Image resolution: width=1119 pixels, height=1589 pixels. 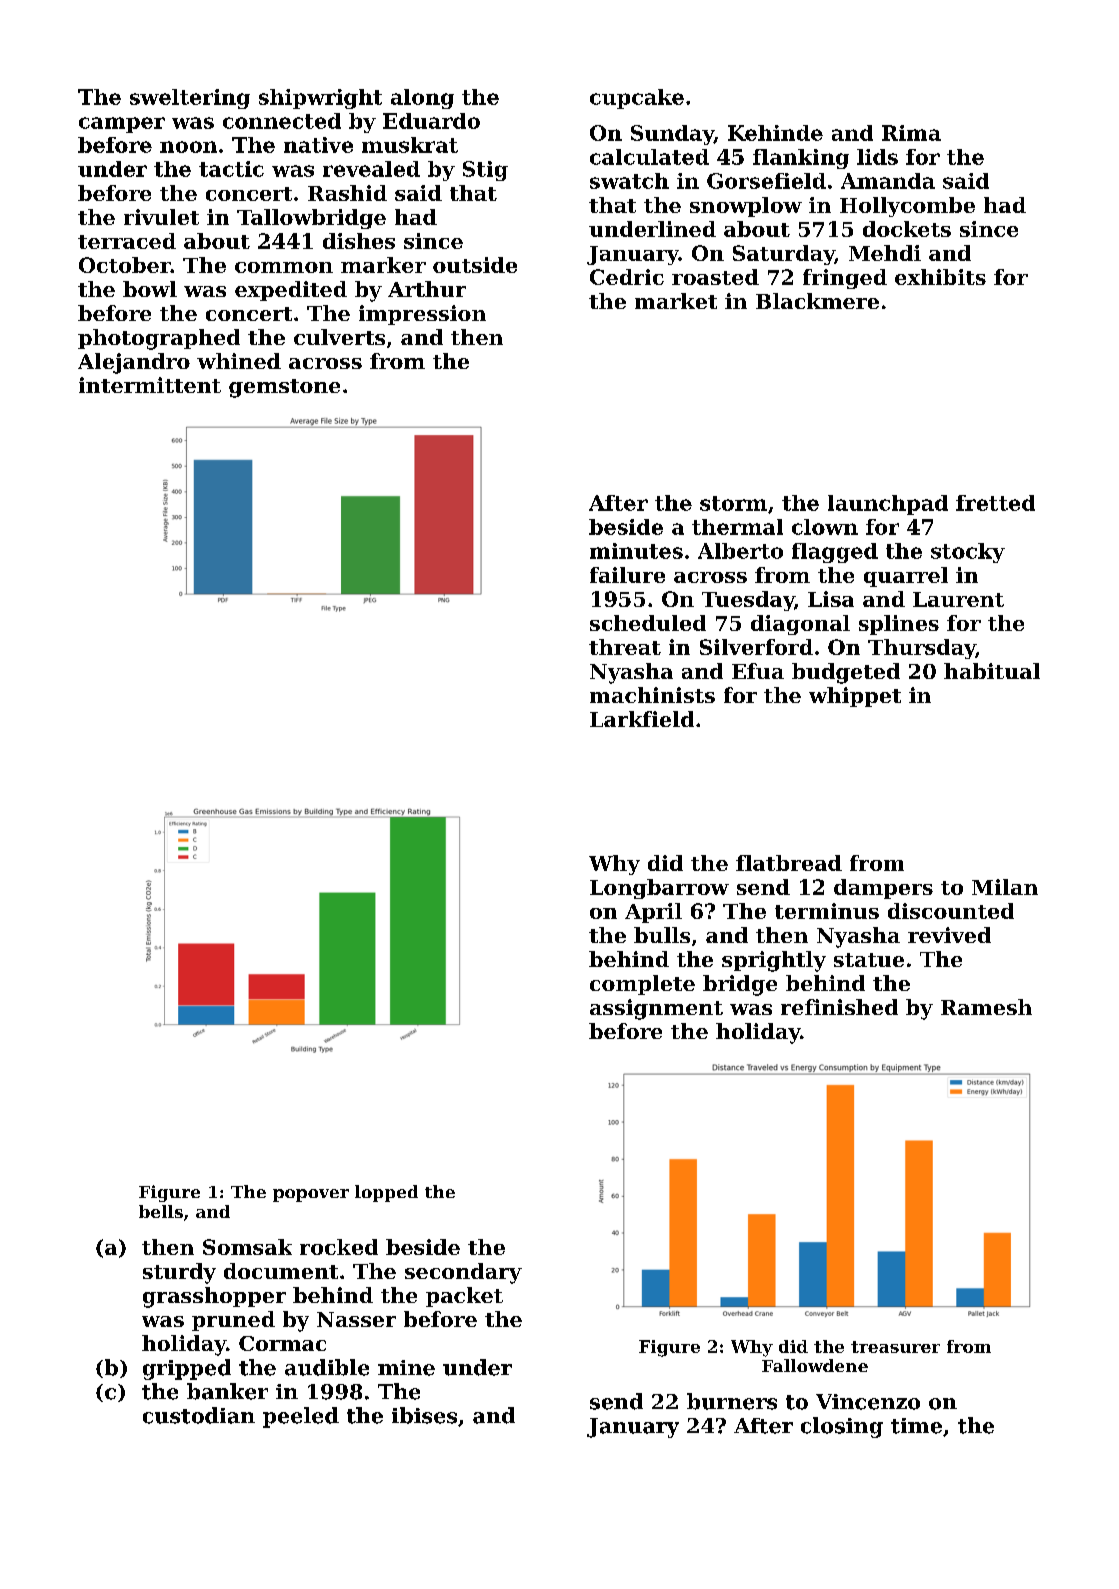 What do you see at coordinates (301, 1417) in the screenshot?
I see `peeled` at bounding box center [301, 1417].
